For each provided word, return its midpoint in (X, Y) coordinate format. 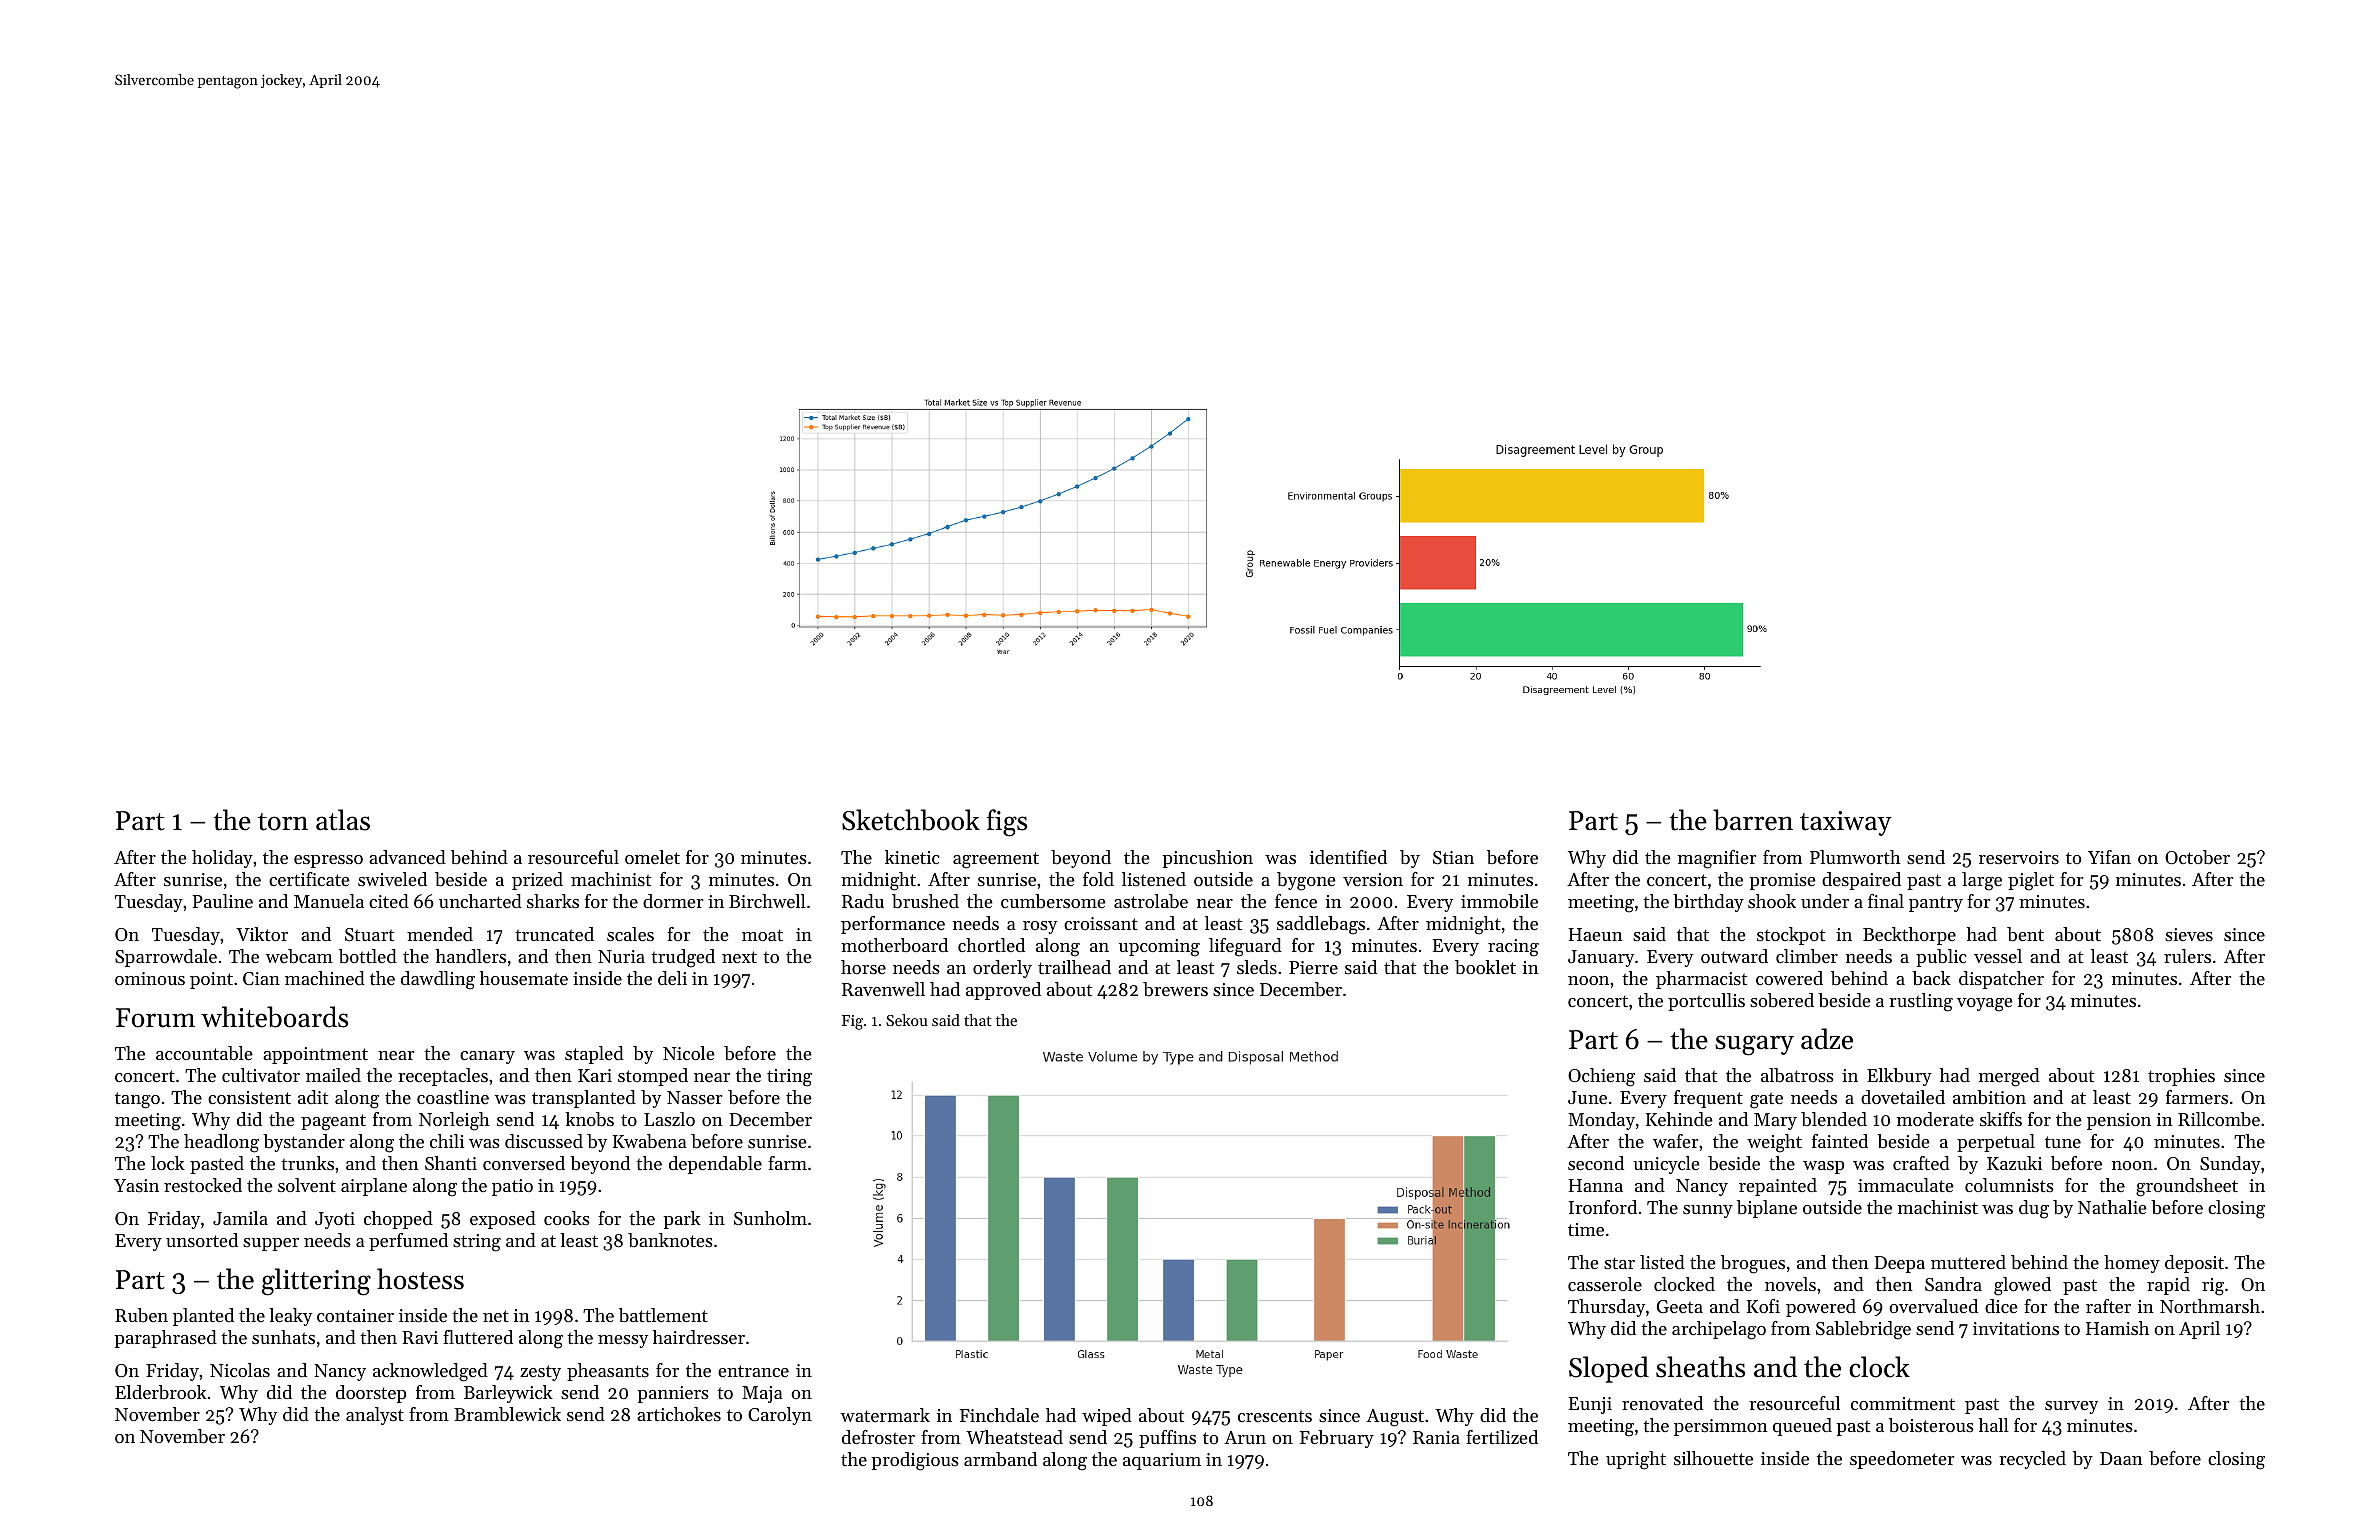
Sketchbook (911, 820)
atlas (343, 820)
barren (1753, 820)
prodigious (915, 1461)
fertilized (1502, 1437)
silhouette (1713, 1458)
